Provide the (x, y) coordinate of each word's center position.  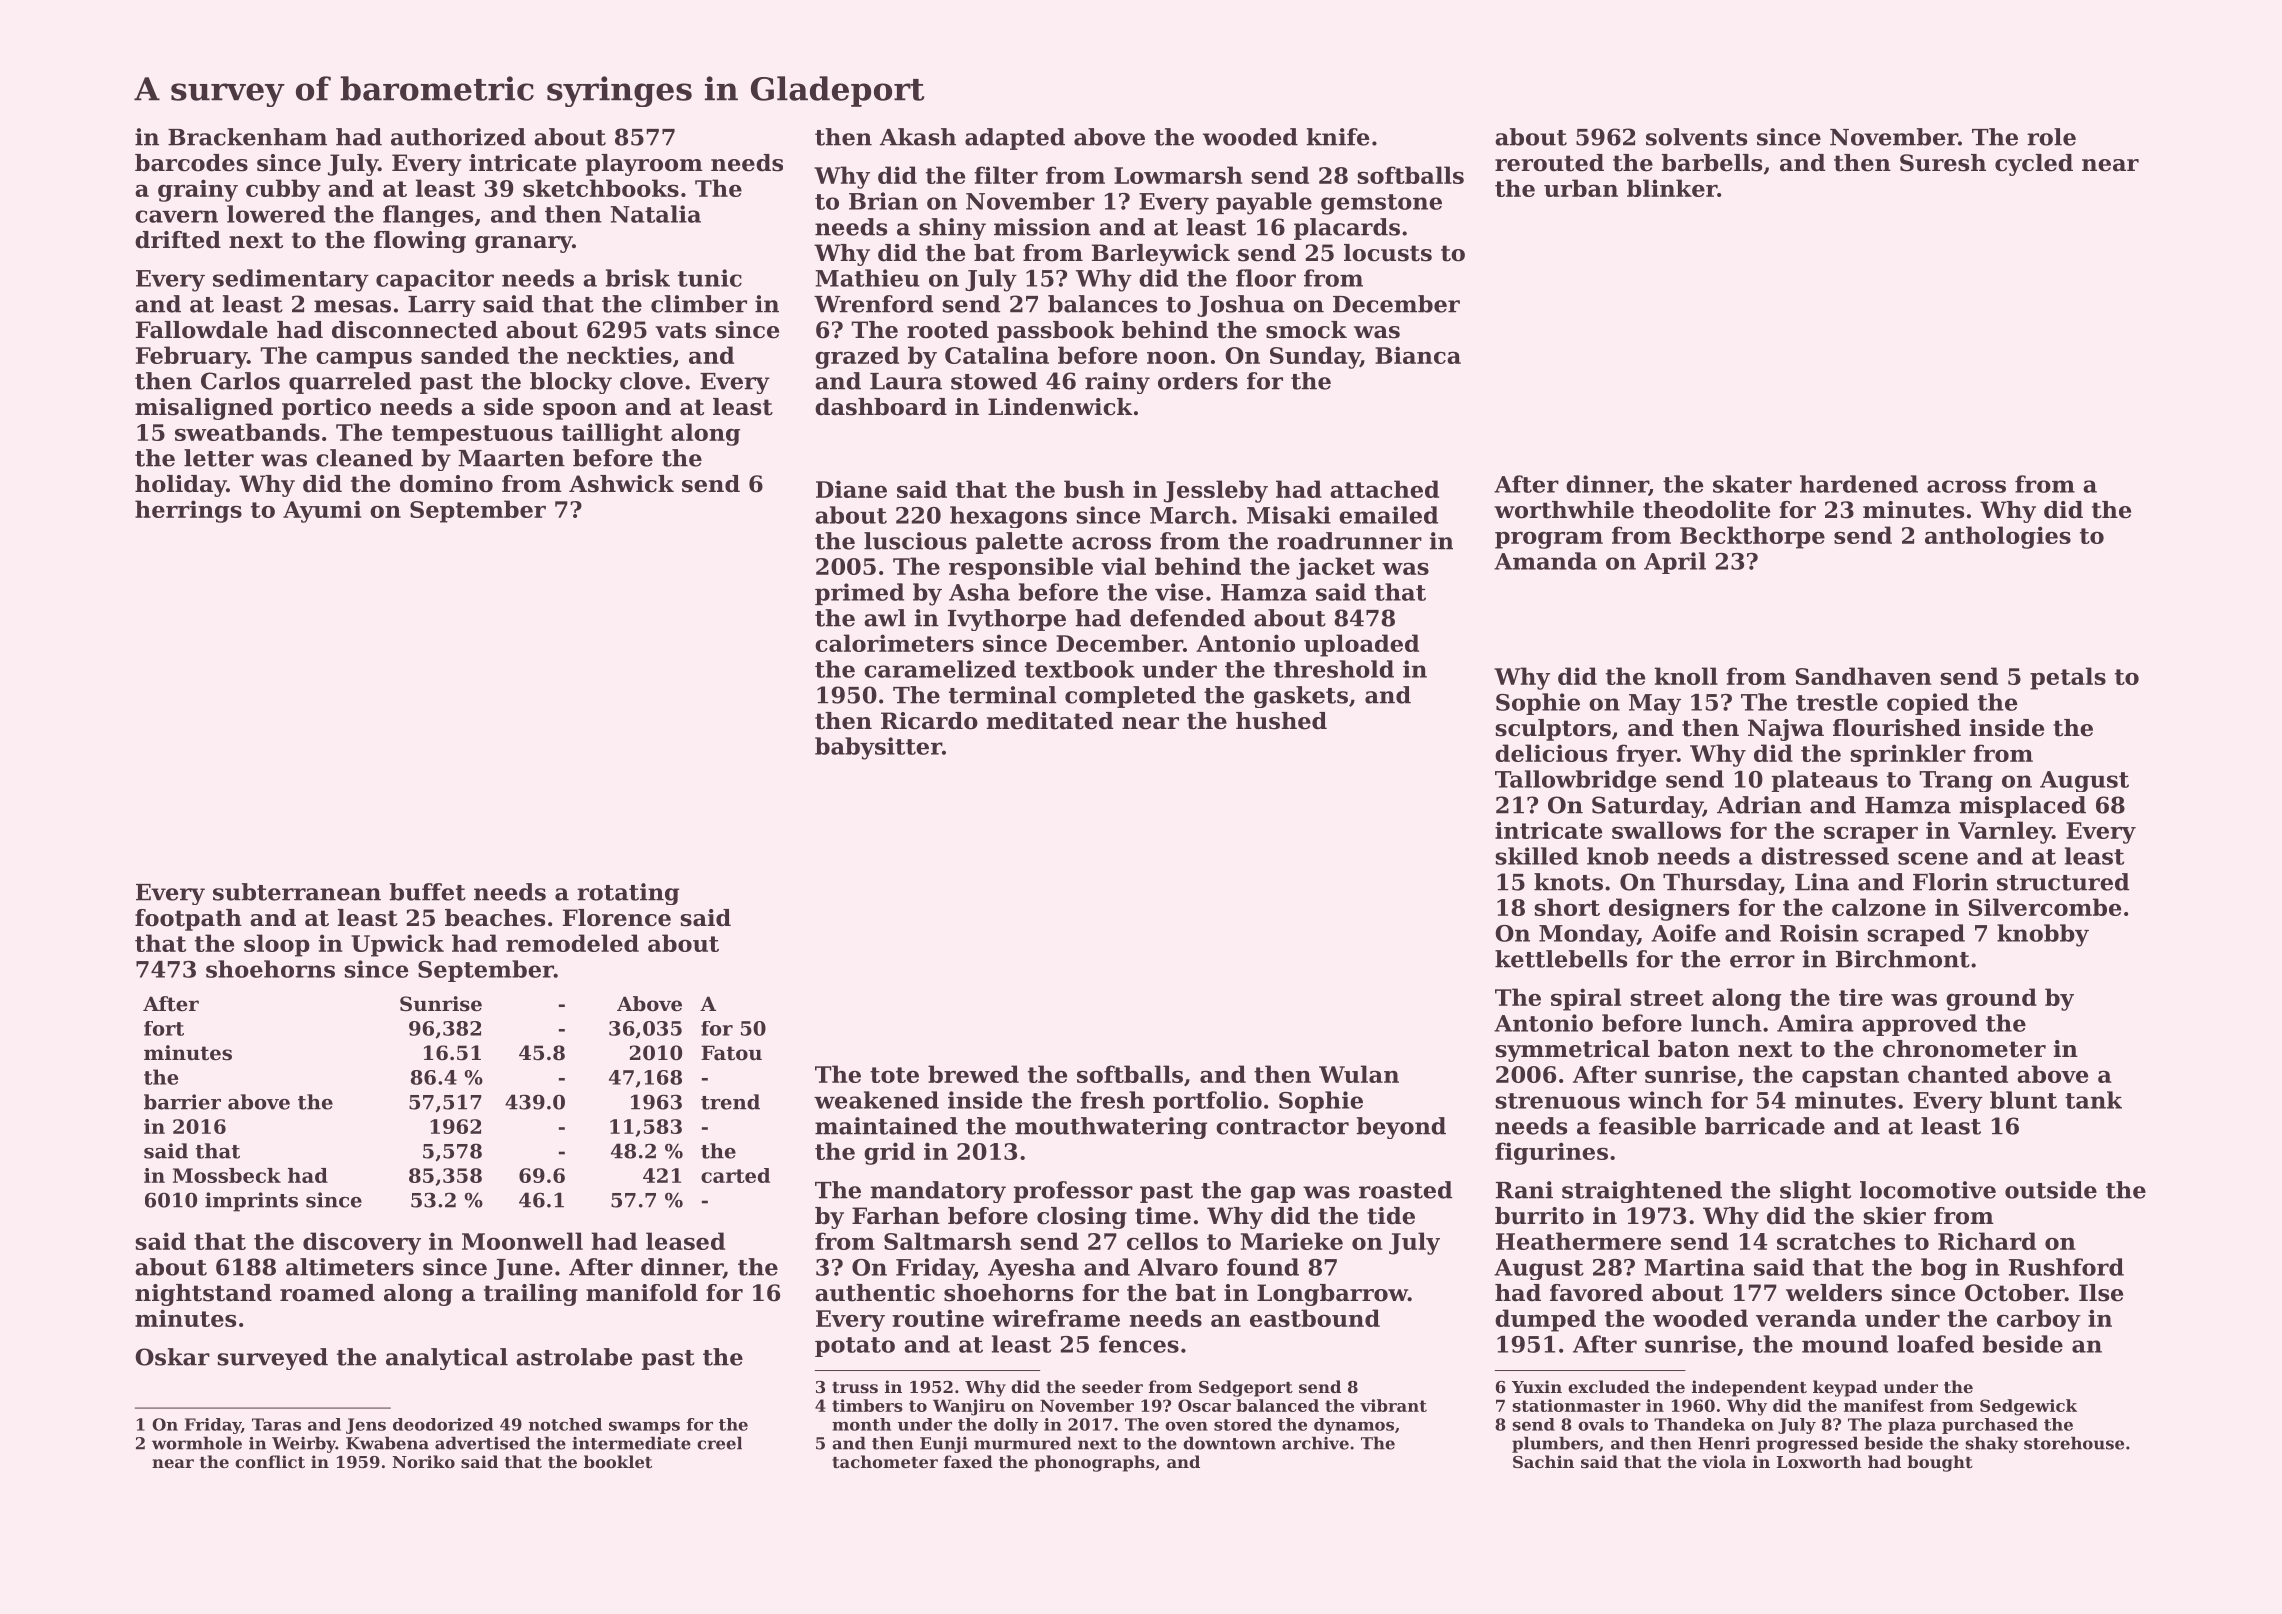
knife (1338, 137)
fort (164, 1028)
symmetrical (1572, 1051)
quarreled (350, 383)
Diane (851, 489)
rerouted (1549, 163)
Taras (276, 1424)
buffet (428, 892)
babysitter (878, 748)
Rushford (2066, 1267)
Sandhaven (1864, 676)
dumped (1545, 1320)
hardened (1859, 484)
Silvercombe (2045, 907)
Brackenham (247, 137)
